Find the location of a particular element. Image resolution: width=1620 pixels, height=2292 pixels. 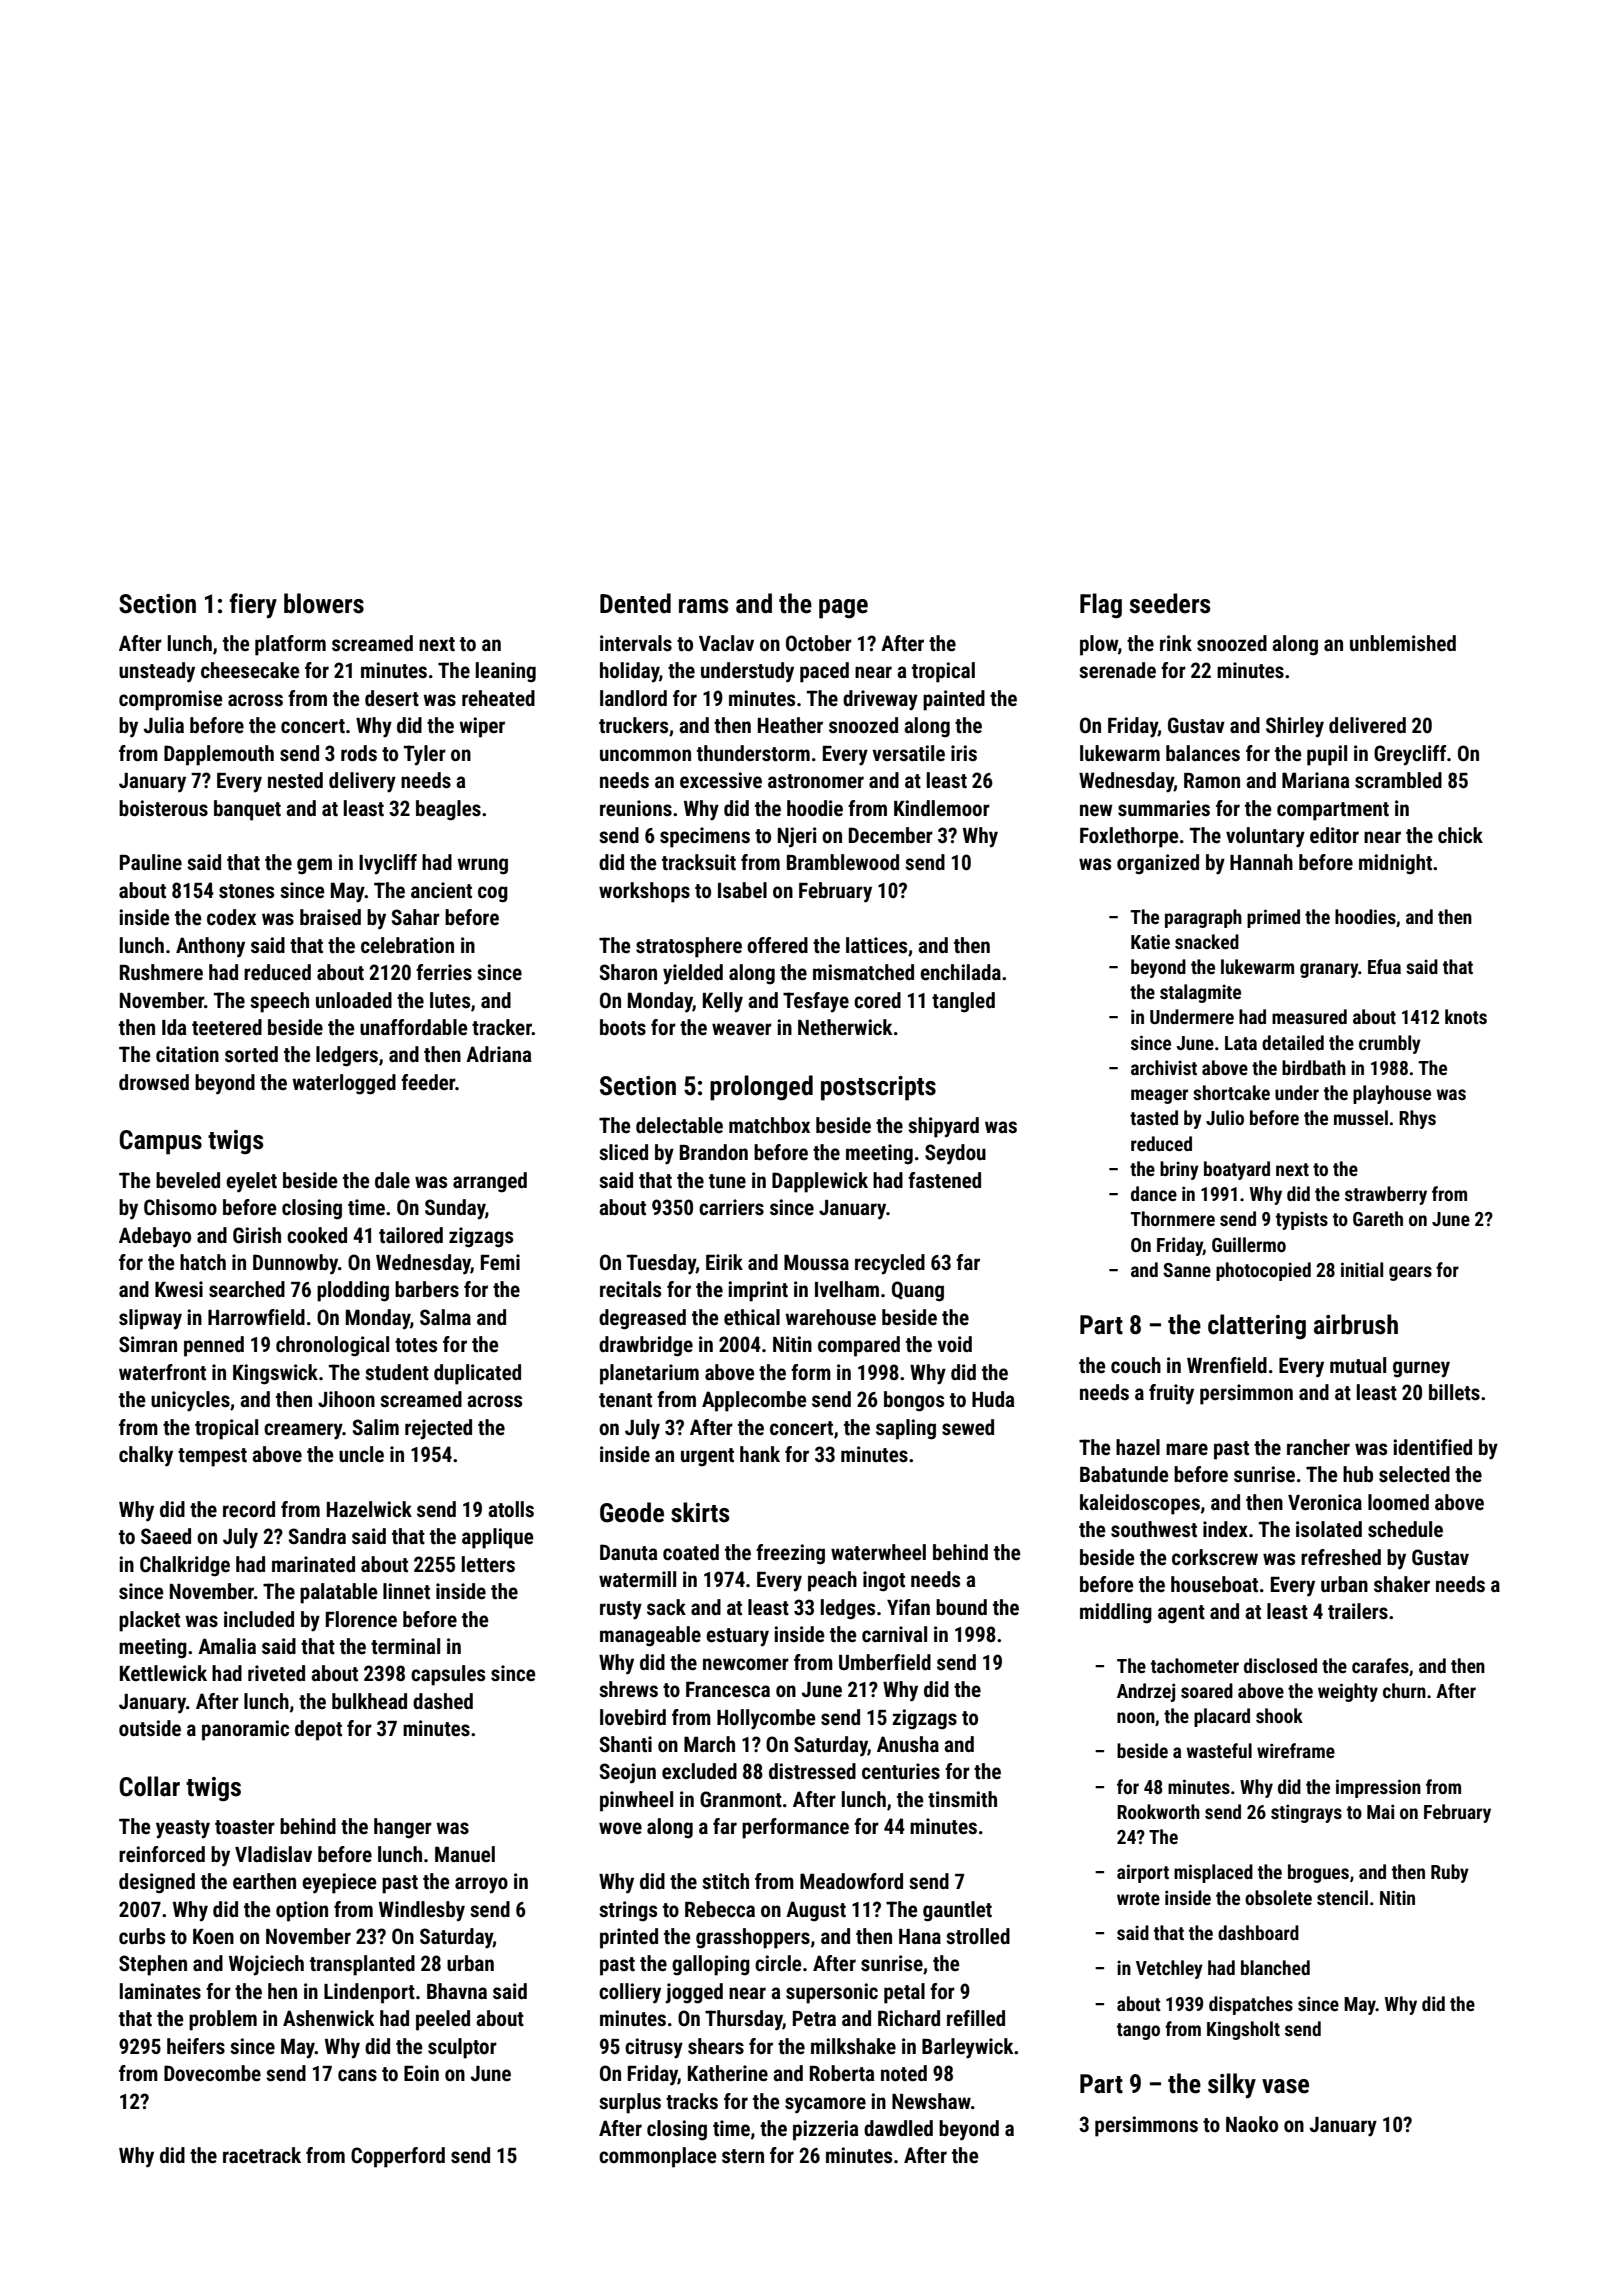

cheesecake is located at coordinates (250, 670).
